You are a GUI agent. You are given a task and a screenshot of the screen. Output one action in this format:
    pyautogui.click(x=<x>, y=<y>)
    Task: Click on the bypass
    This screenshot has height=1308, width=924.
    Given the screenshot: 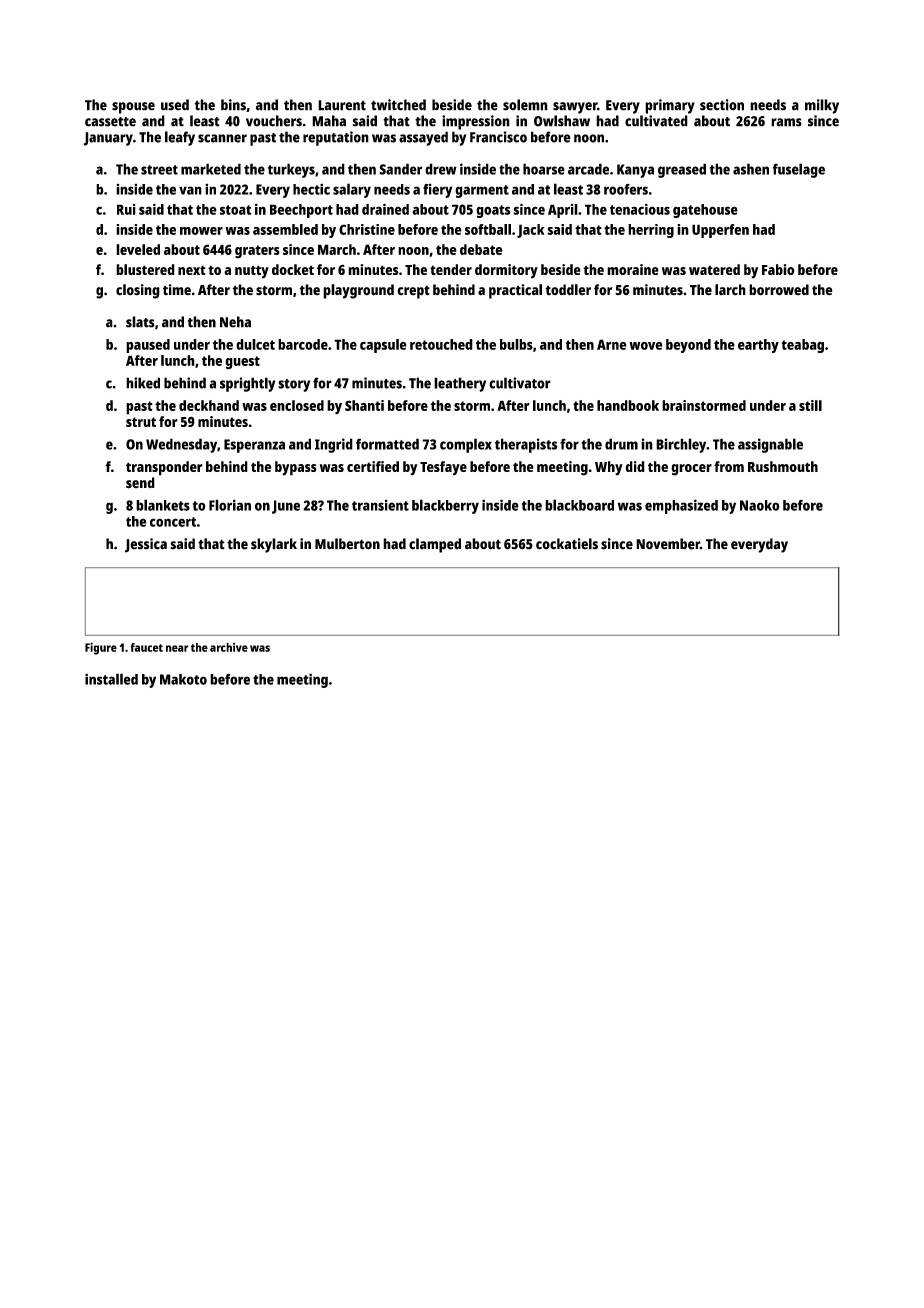 What is the action you would take?
    pyautogui.click(x=296, y=468)
